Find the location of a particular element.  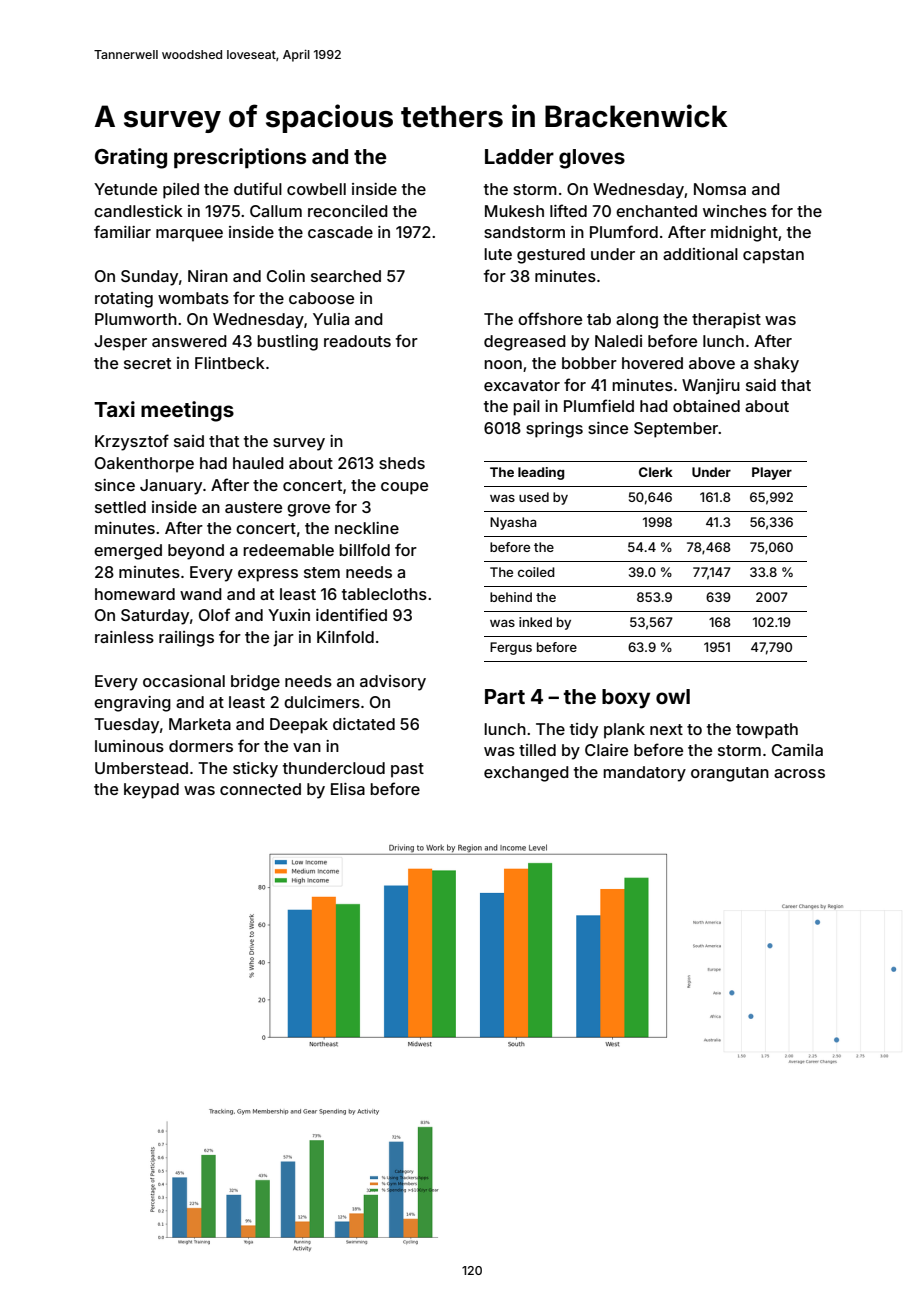

rotating is located at coordinates (124, 300).
